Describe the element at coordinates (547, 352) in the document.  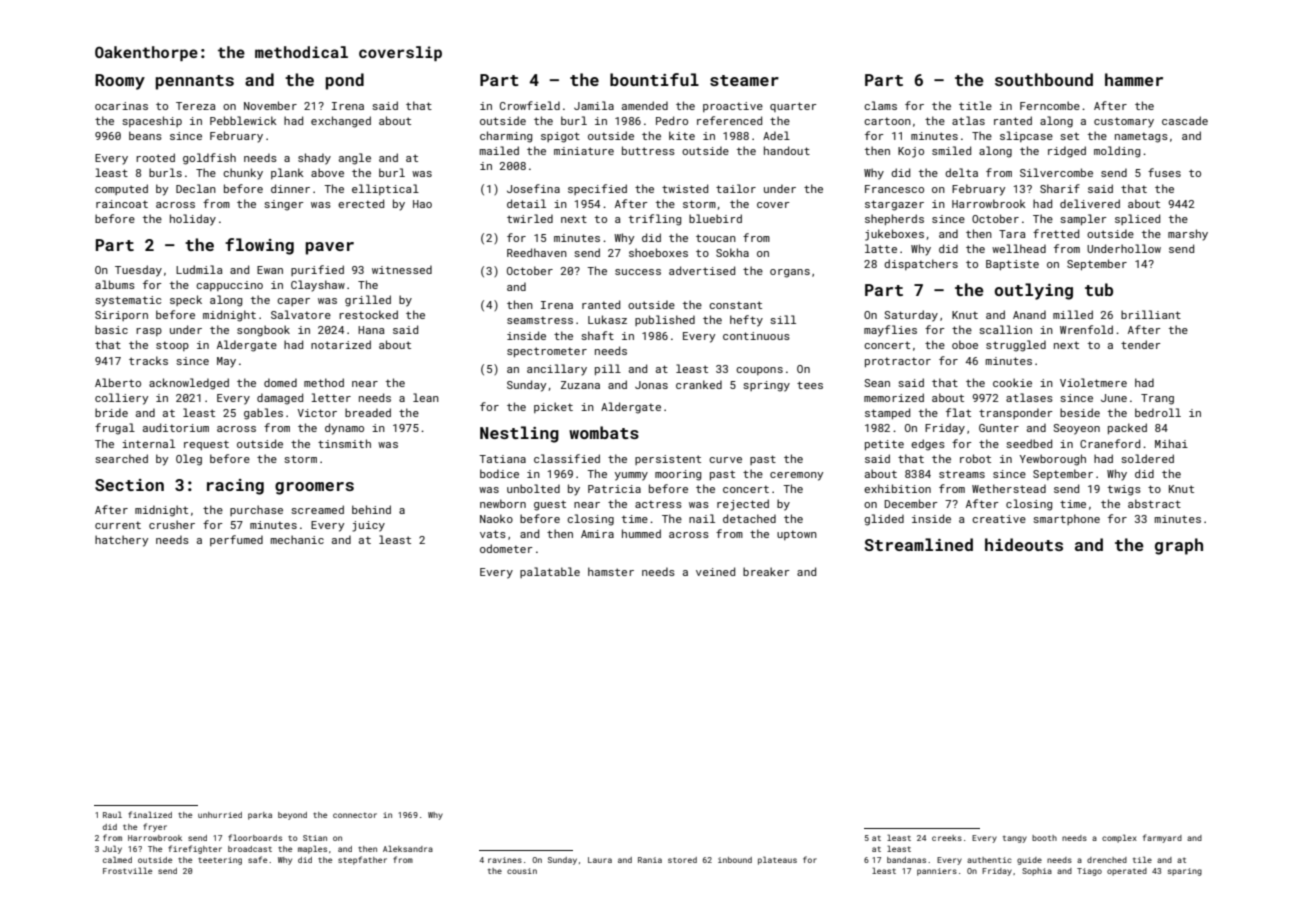
I see `spectrometer` at that location.
